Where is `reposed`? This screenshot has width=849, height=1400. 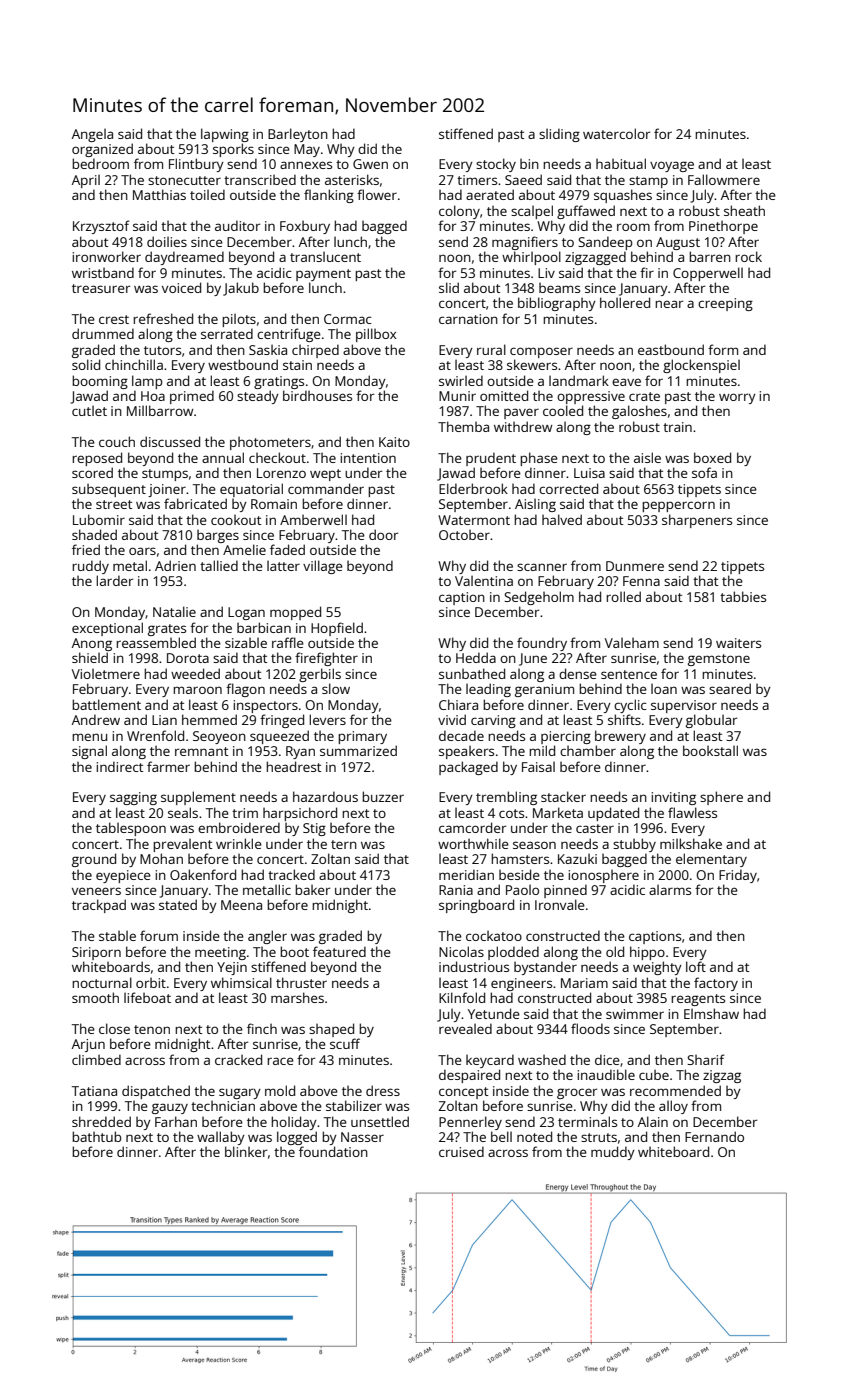
reposed is located at coordinates (97, 459).
